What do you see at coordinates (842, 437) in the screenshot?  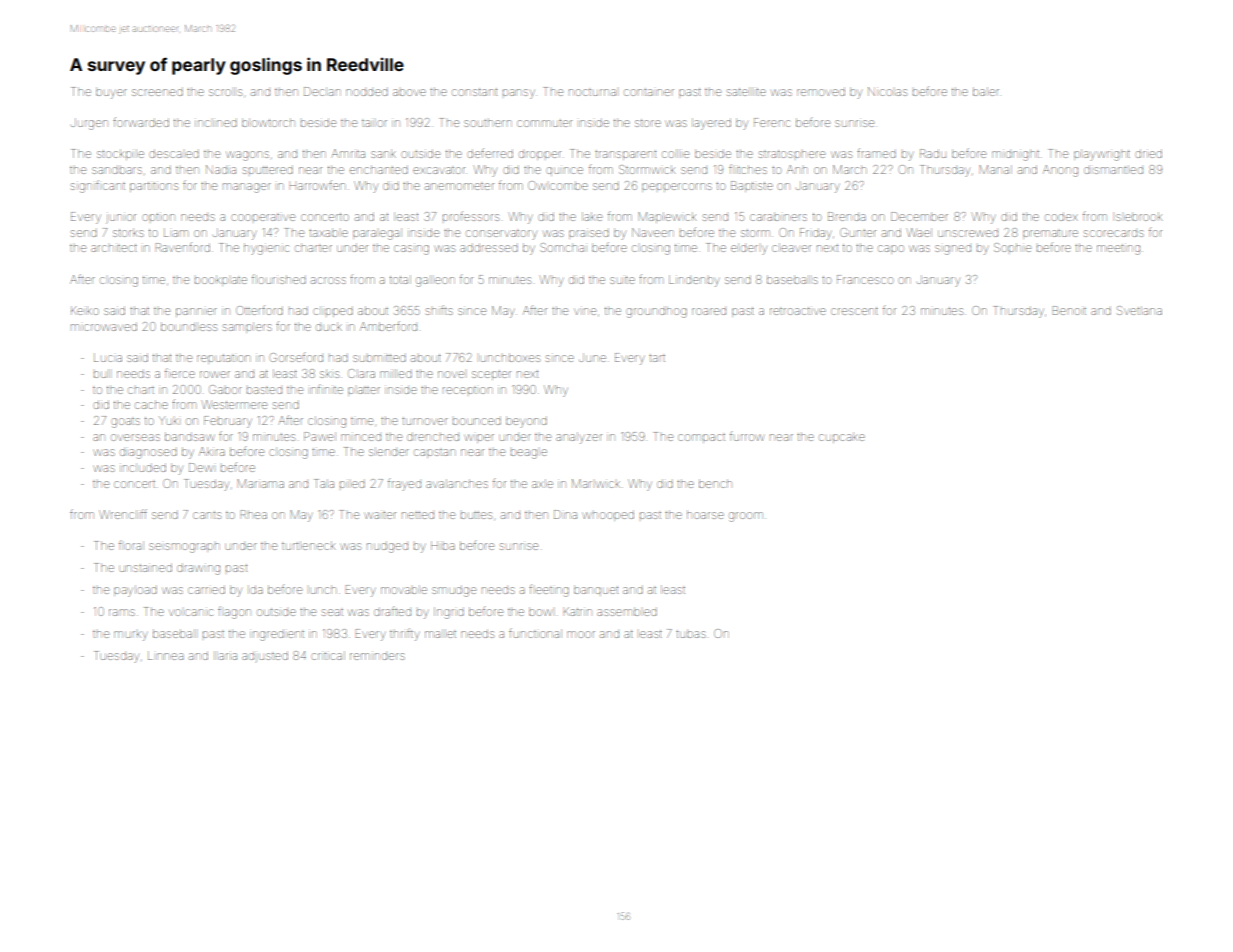 I see `cupcake` at bounding box center [842, 437].
